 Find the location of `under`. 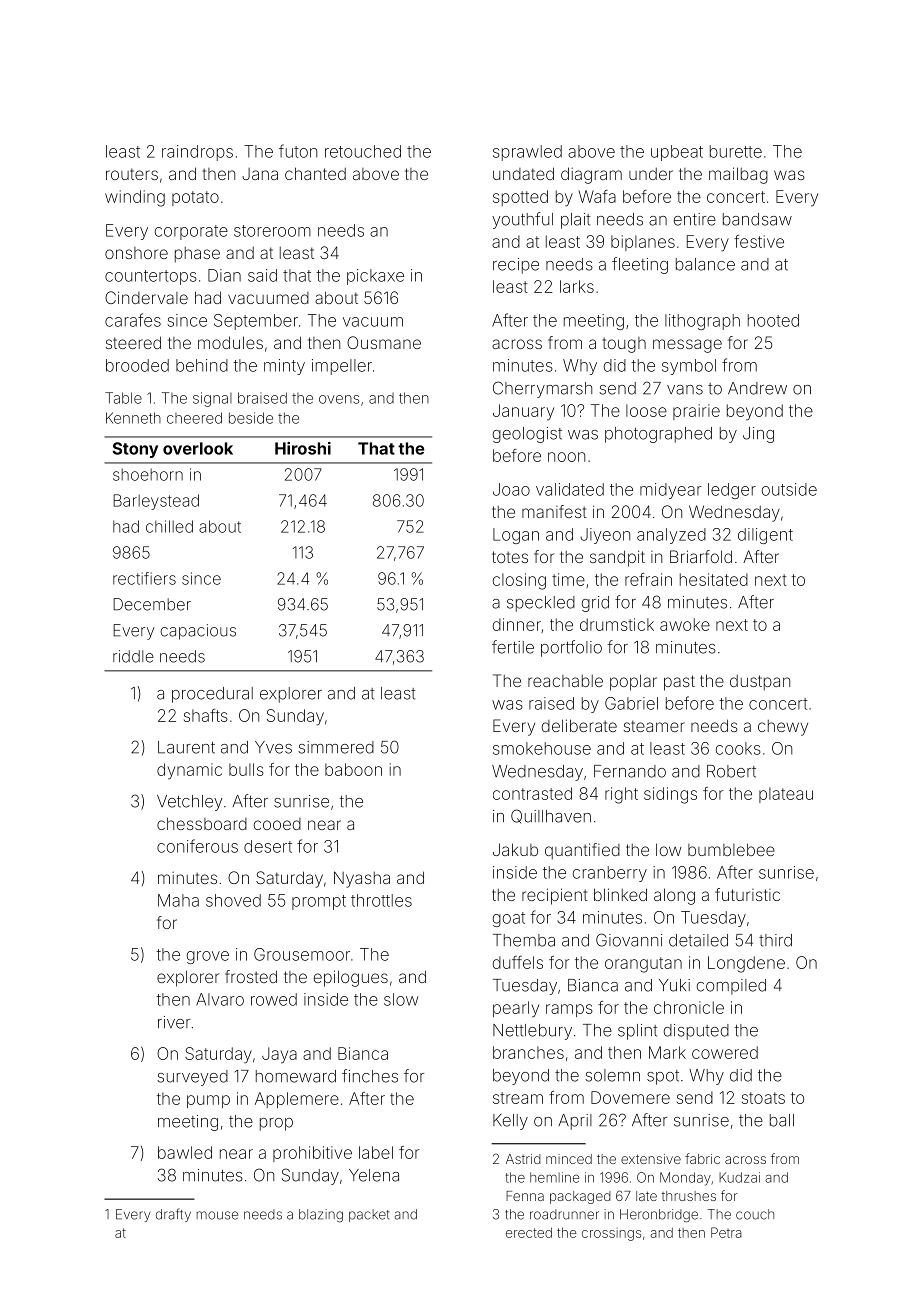

under is located at coordinates (651, 174).
